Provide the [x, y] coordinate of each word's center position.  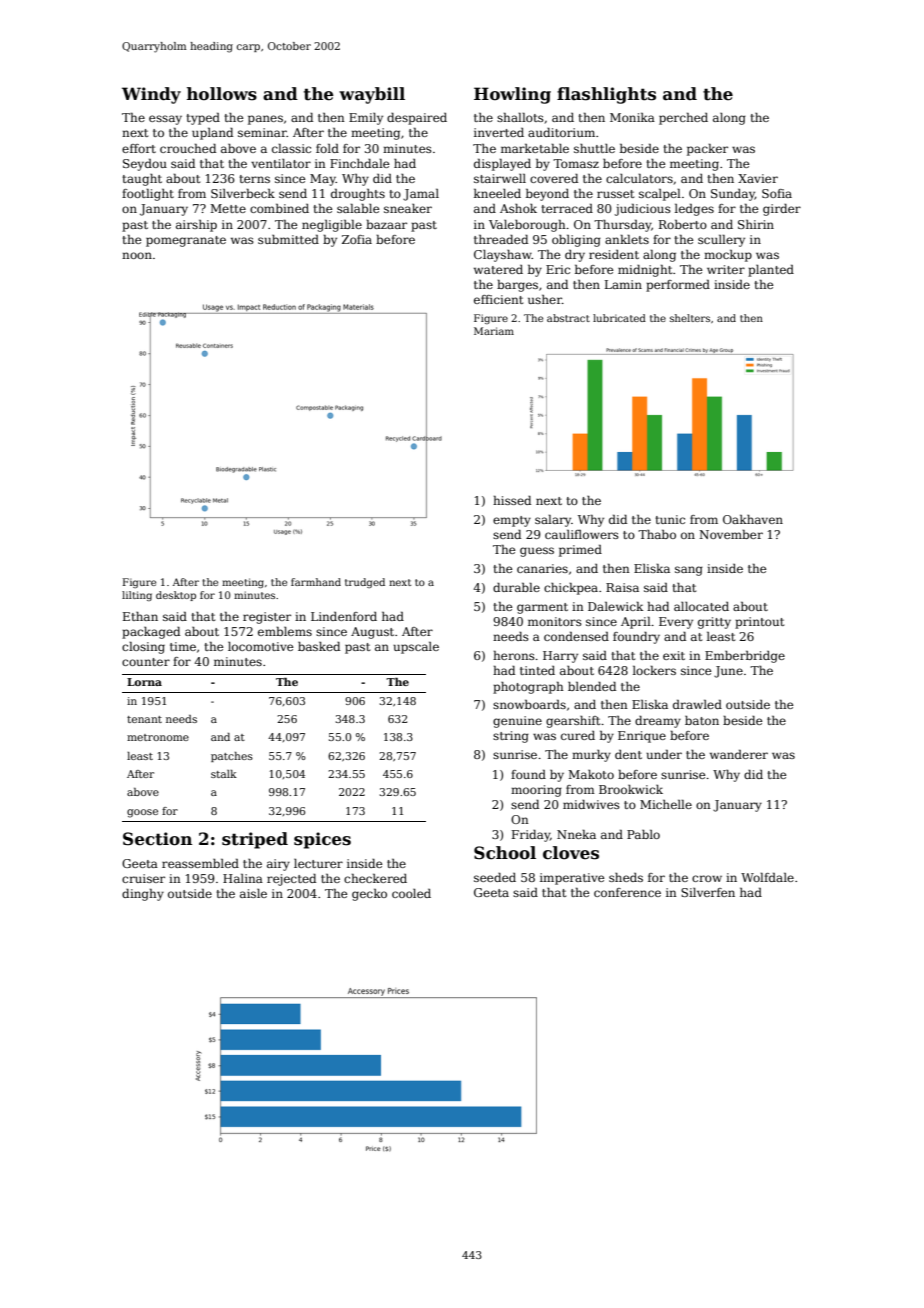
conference [627, 892]
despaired [417, 119]
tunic [670, 519]
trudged [365, 583]
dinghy [143, 895]
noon [137, 255]
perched [683, 119]
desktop [176, 596]
